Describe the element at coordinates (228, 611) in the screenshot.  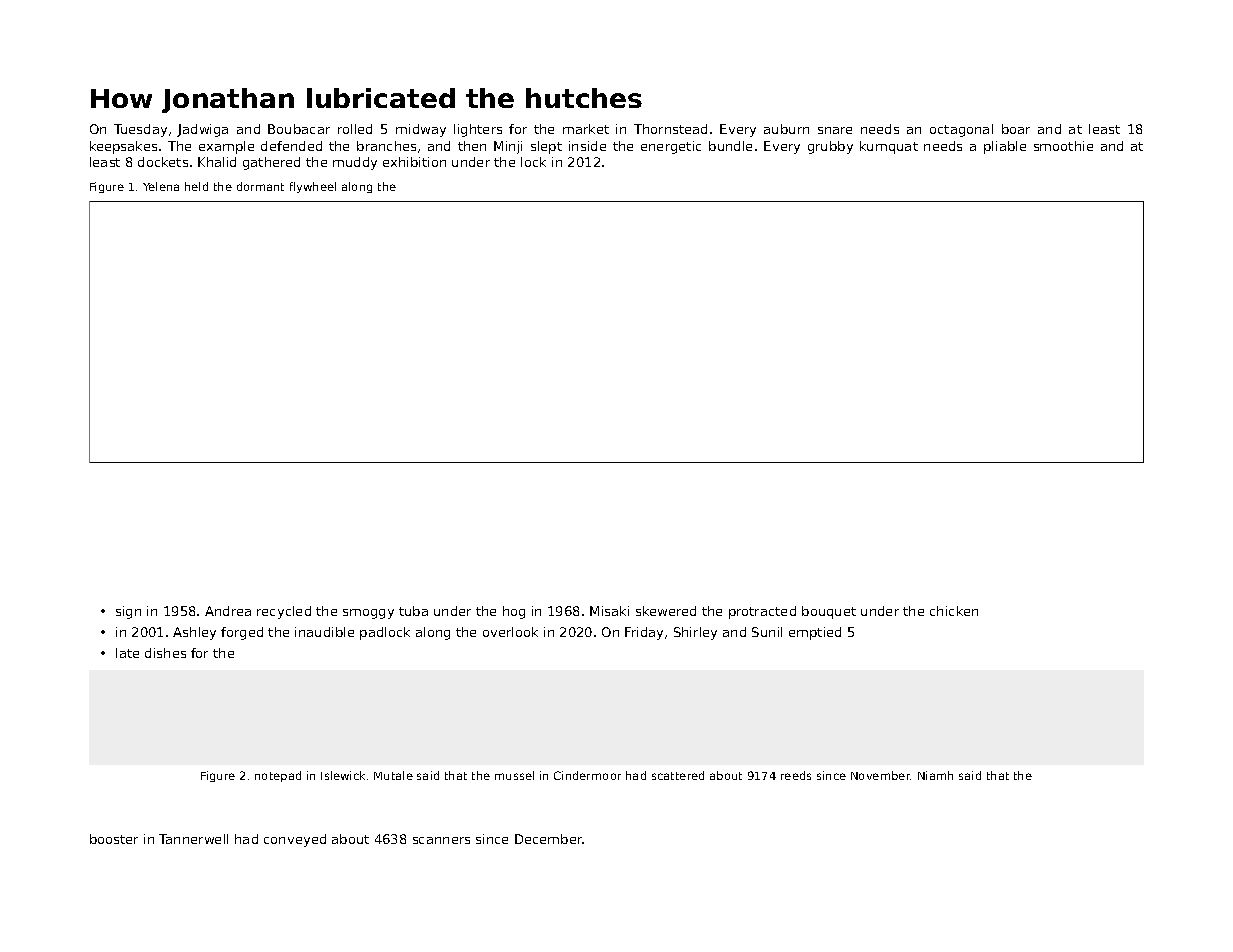
I see `Andrea` at that location.
